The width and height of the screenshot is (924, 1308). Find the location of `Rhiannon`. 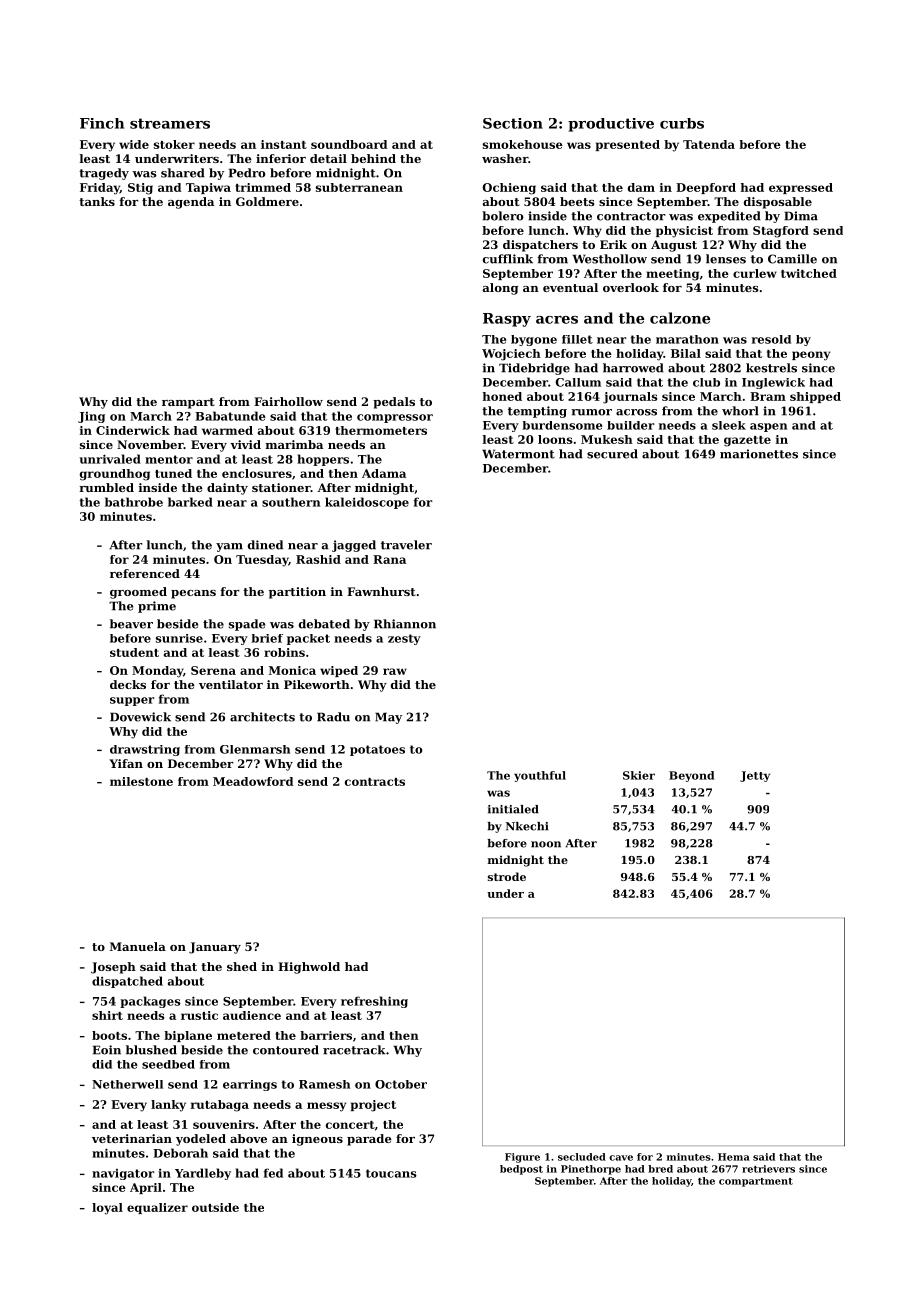

Rhiannon is located at coordinates (405, 624).
